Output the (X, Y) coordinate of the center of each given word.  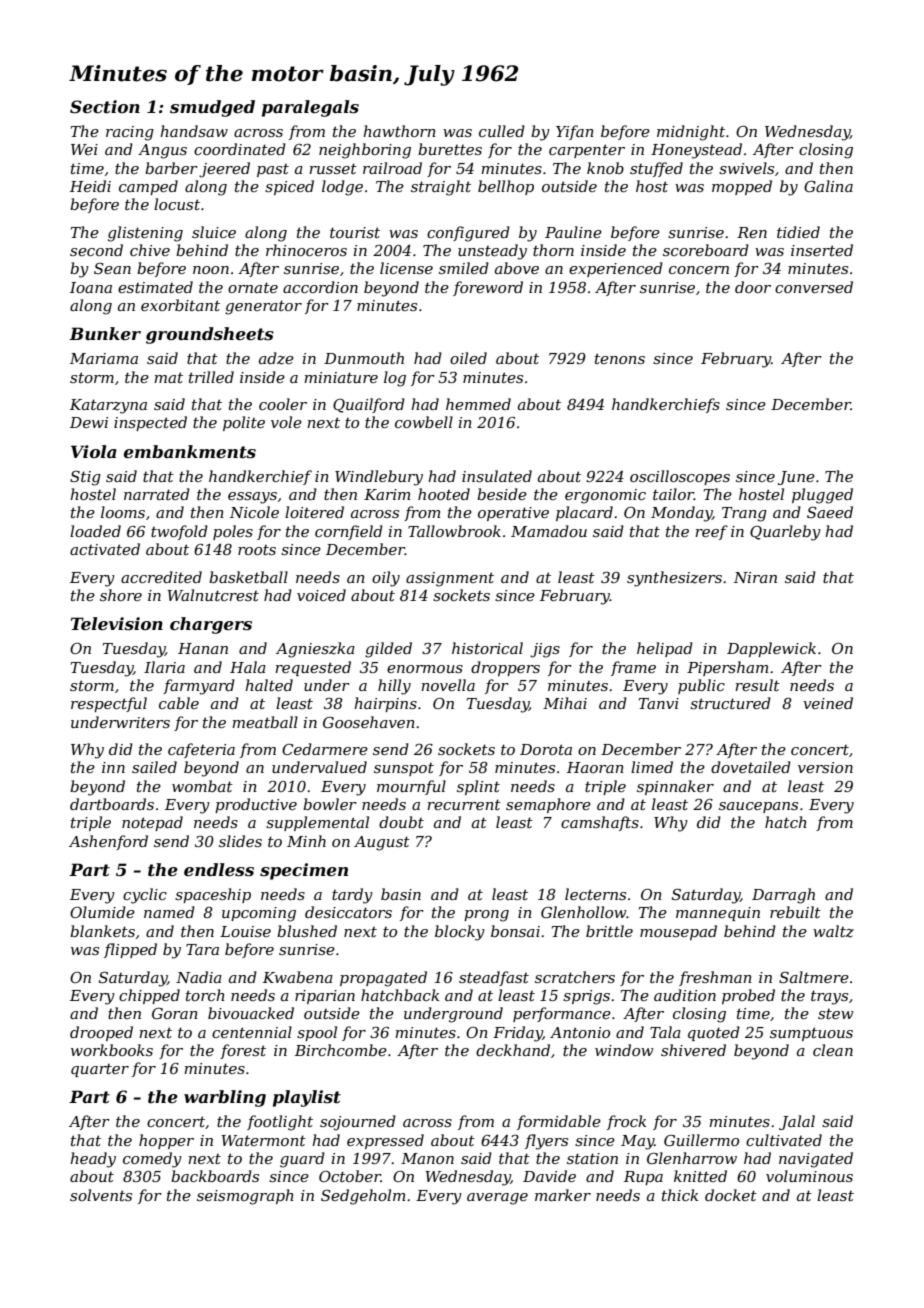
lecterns (595, 894)
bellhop (506, 187)
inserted (822, 250)
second (96, 250)
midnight (691, 133)
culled (502, 131)
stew (836, 1014)
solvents (101, 1195)
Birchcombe (341, 1050)
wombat (202, 786)
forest (243, 1051)
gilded (388, 650)
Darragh (783, 896)
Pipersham (727, 668)
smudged (212, 108)
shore (121, 595)
